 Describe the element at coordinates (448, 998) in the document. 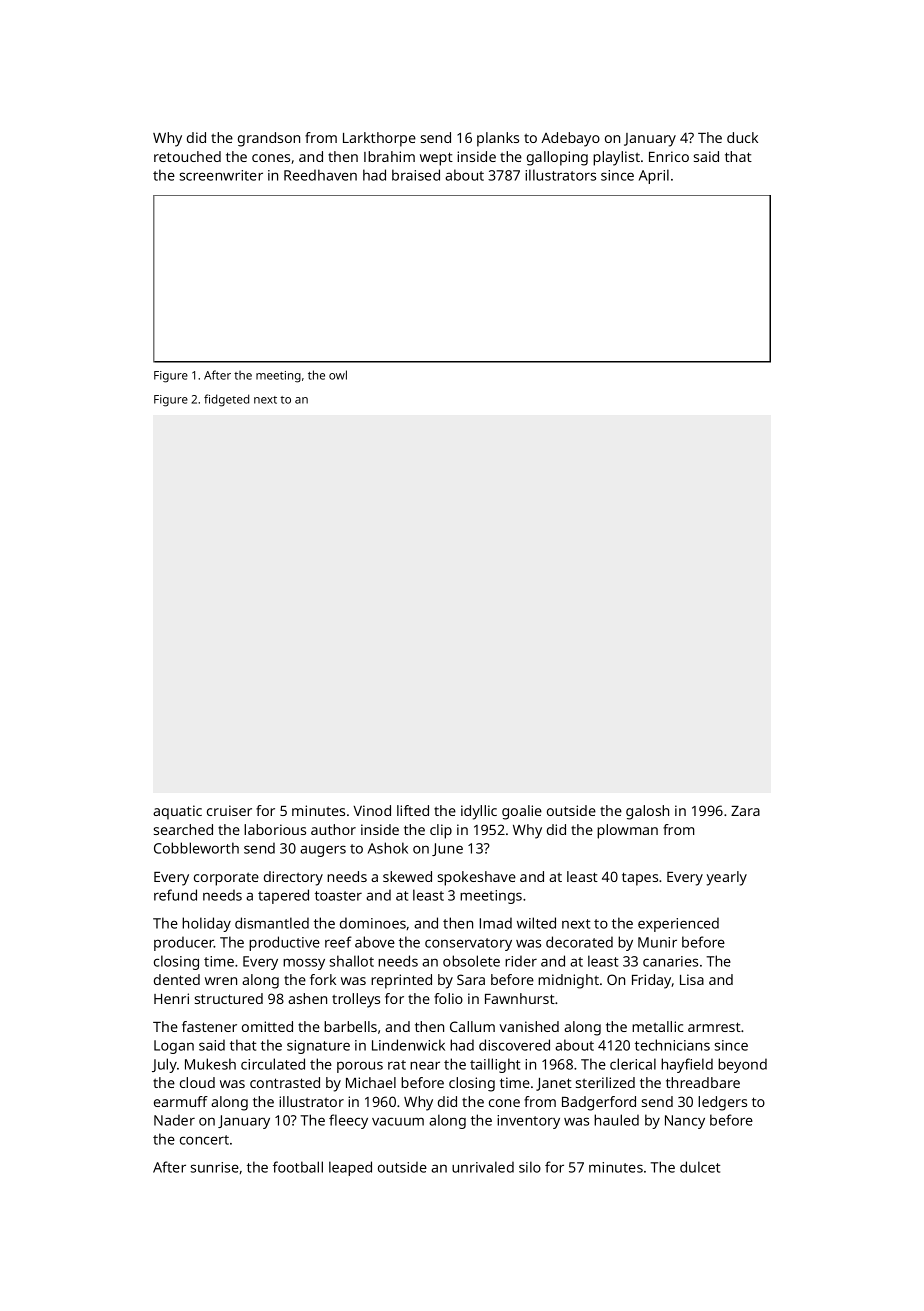

I see `folio` at that location.
